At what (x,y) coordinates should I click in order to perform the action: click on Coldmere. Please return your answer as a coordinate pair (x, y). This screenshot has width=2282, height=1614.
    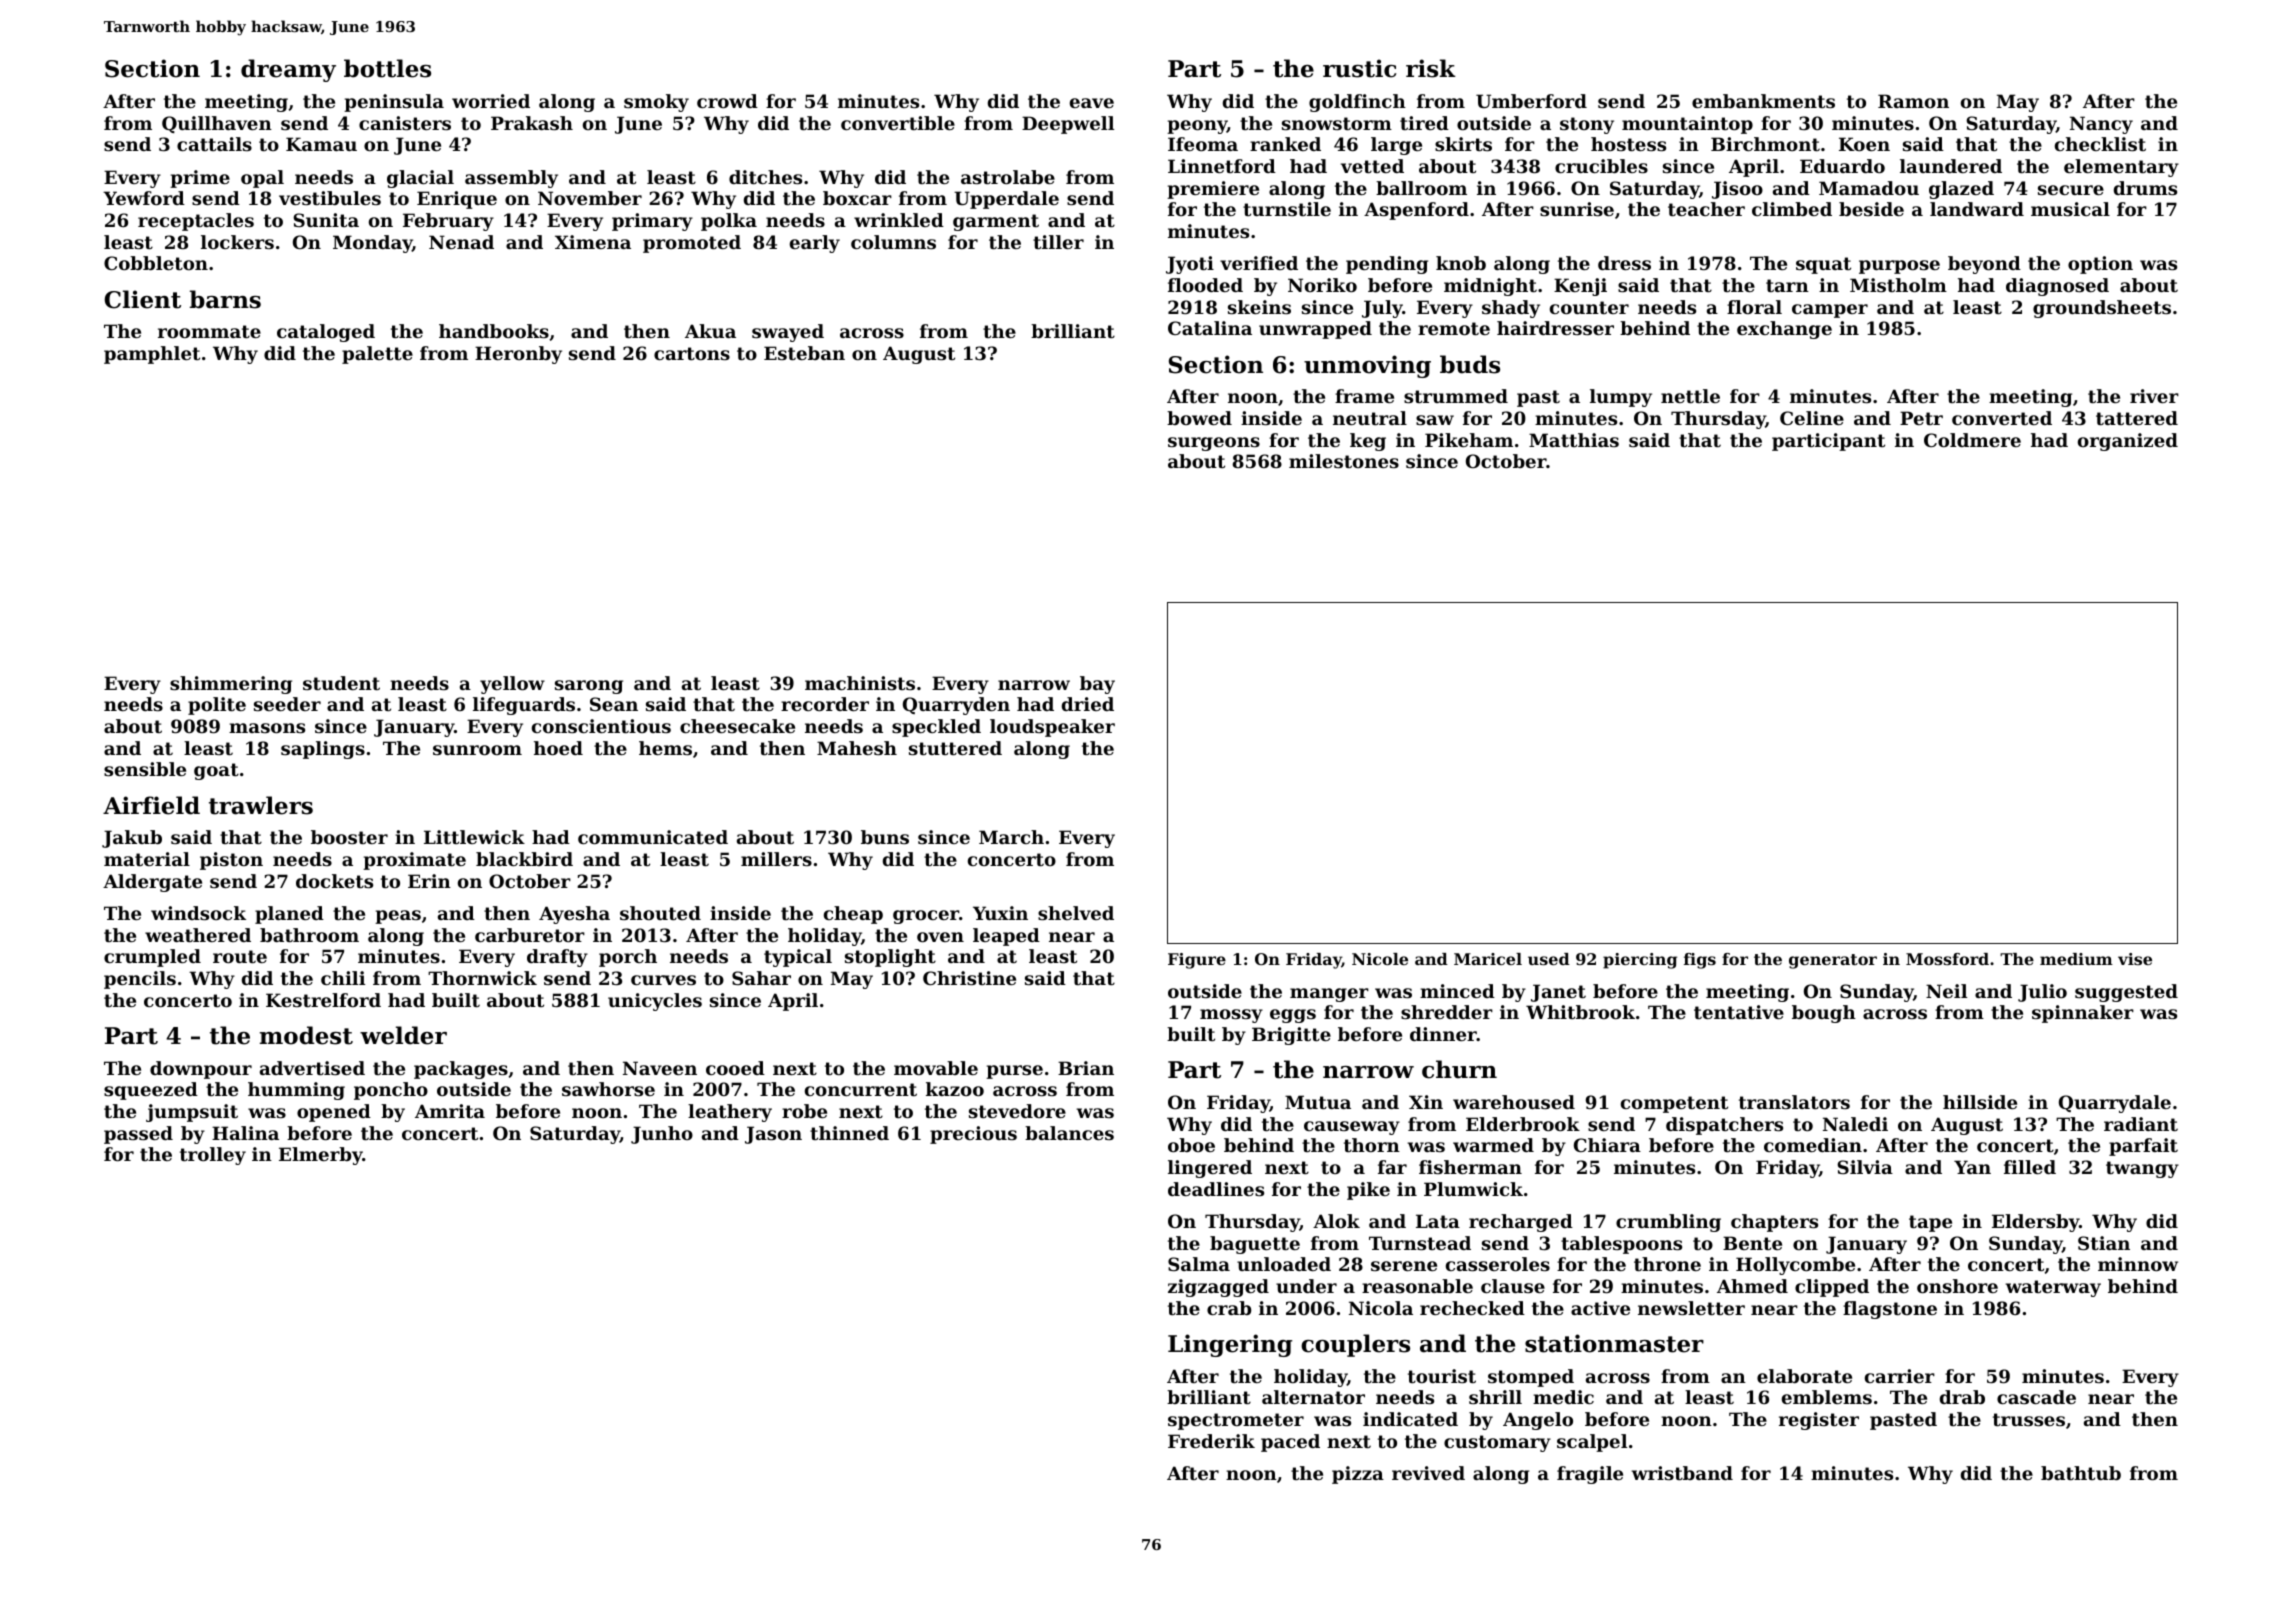
    Looking at the image, I should click on (1972, 440).
